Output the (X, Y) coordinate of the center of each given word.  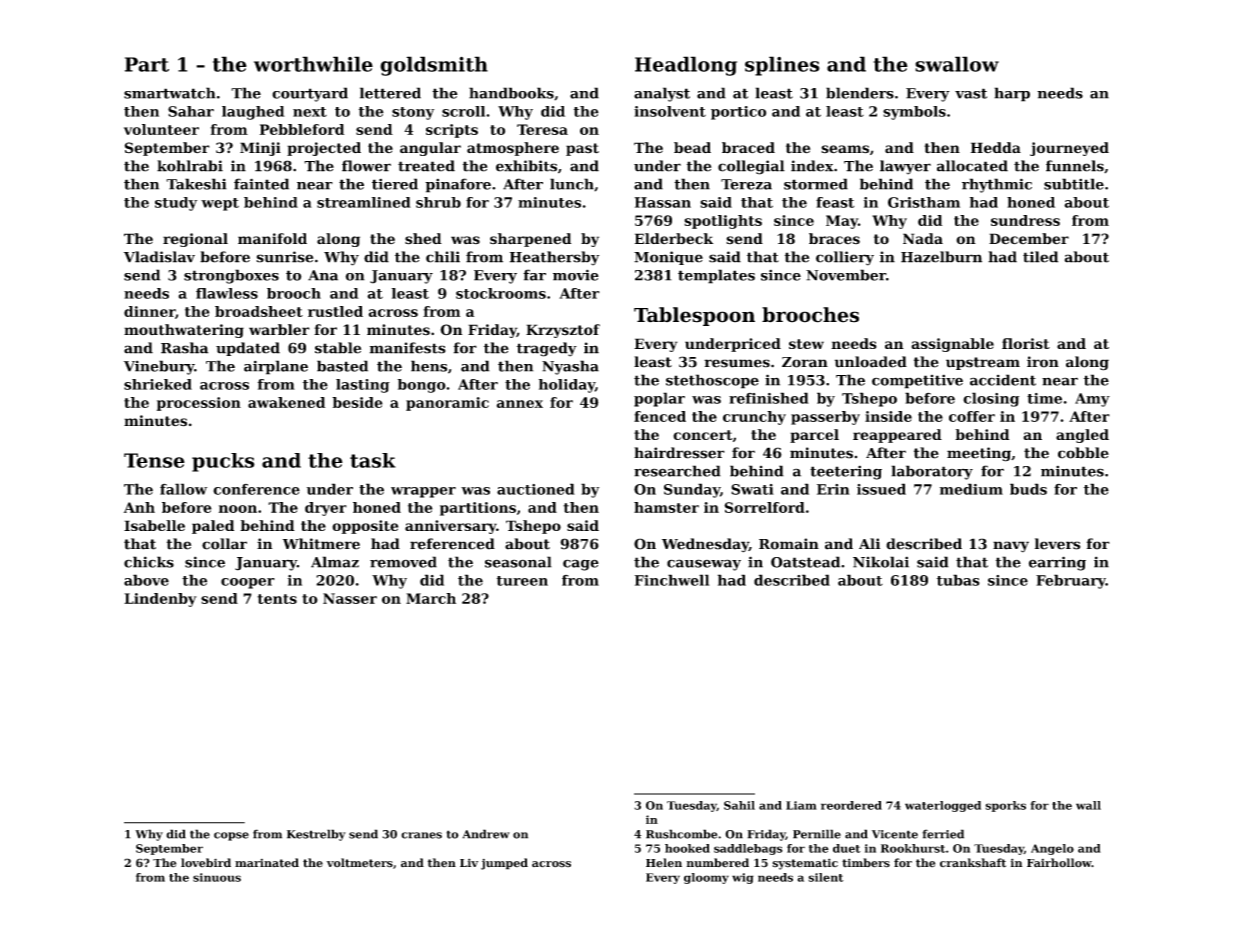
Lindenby (160, 600)
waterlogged (943, 806)
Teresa (542, 129)
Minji (260, 149)
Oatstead (805, 562)
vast (971, 93)
